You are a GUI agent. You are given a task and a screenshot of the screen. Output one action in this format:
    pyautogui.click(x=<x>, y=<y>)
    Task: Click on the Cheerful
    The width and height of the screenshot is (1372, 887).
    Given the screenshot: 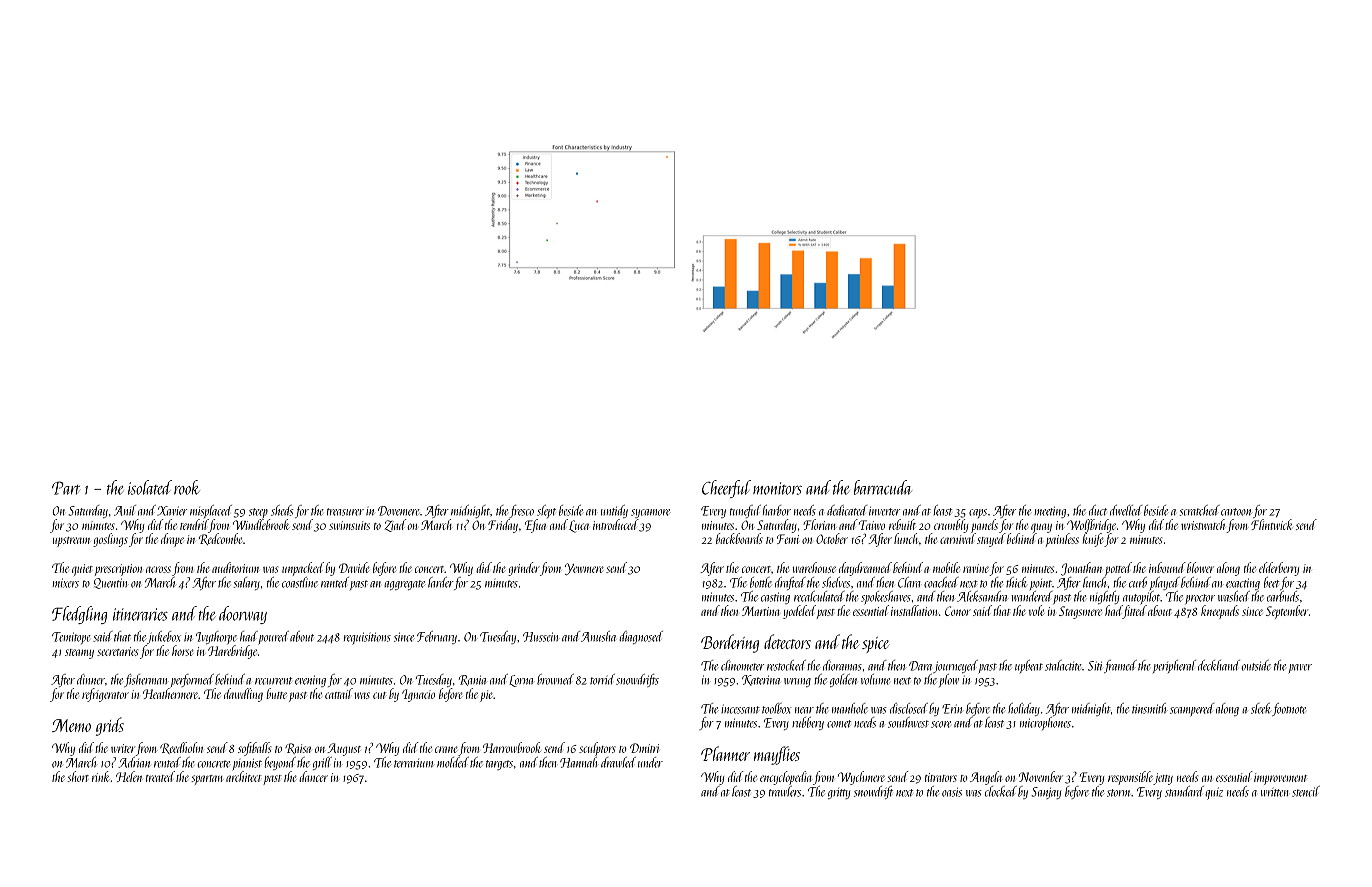 What is the action you would take?
    pyautogui.click(x=726, y=489)
